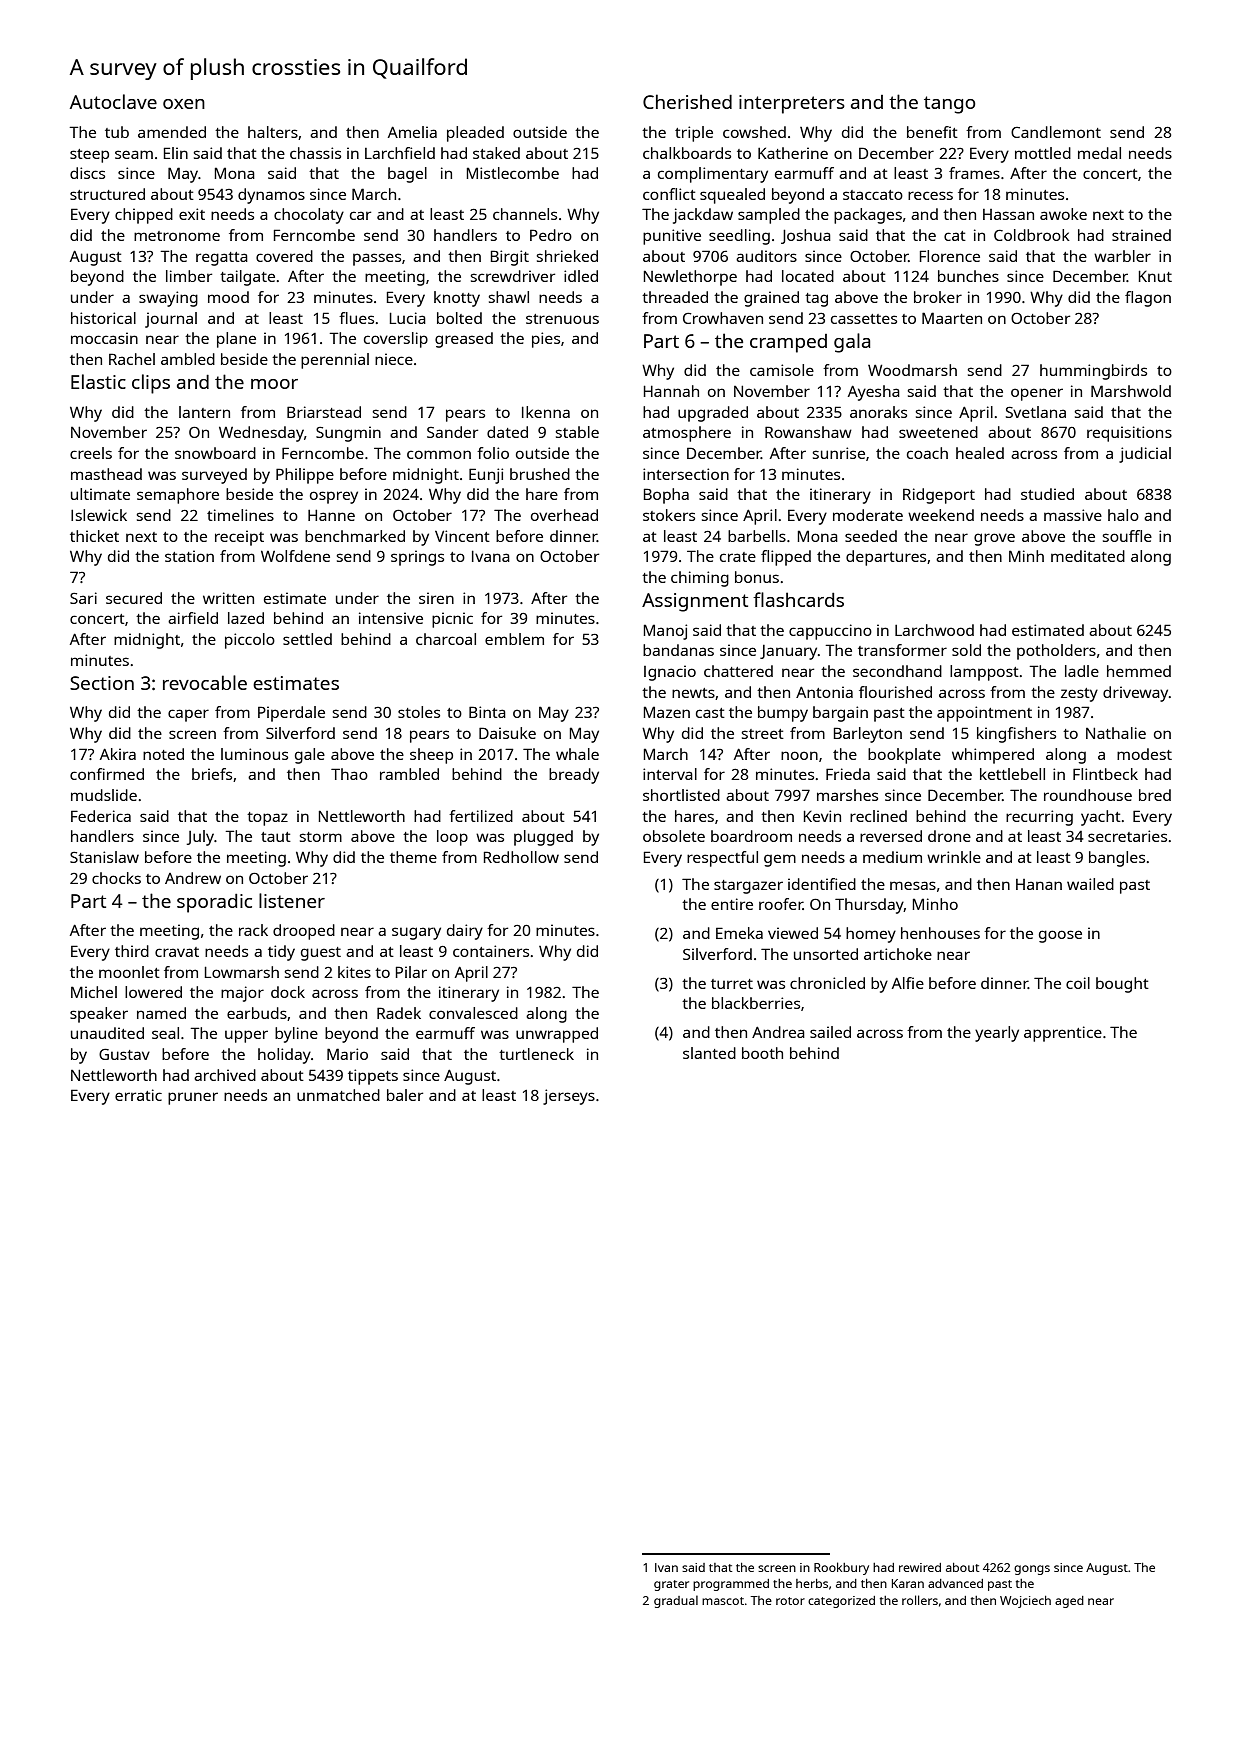 This screenshot has width=1242, height=1756. Describe the element at coordinates (138, 1095) in the screenshot. I see `erratic` at that location.
